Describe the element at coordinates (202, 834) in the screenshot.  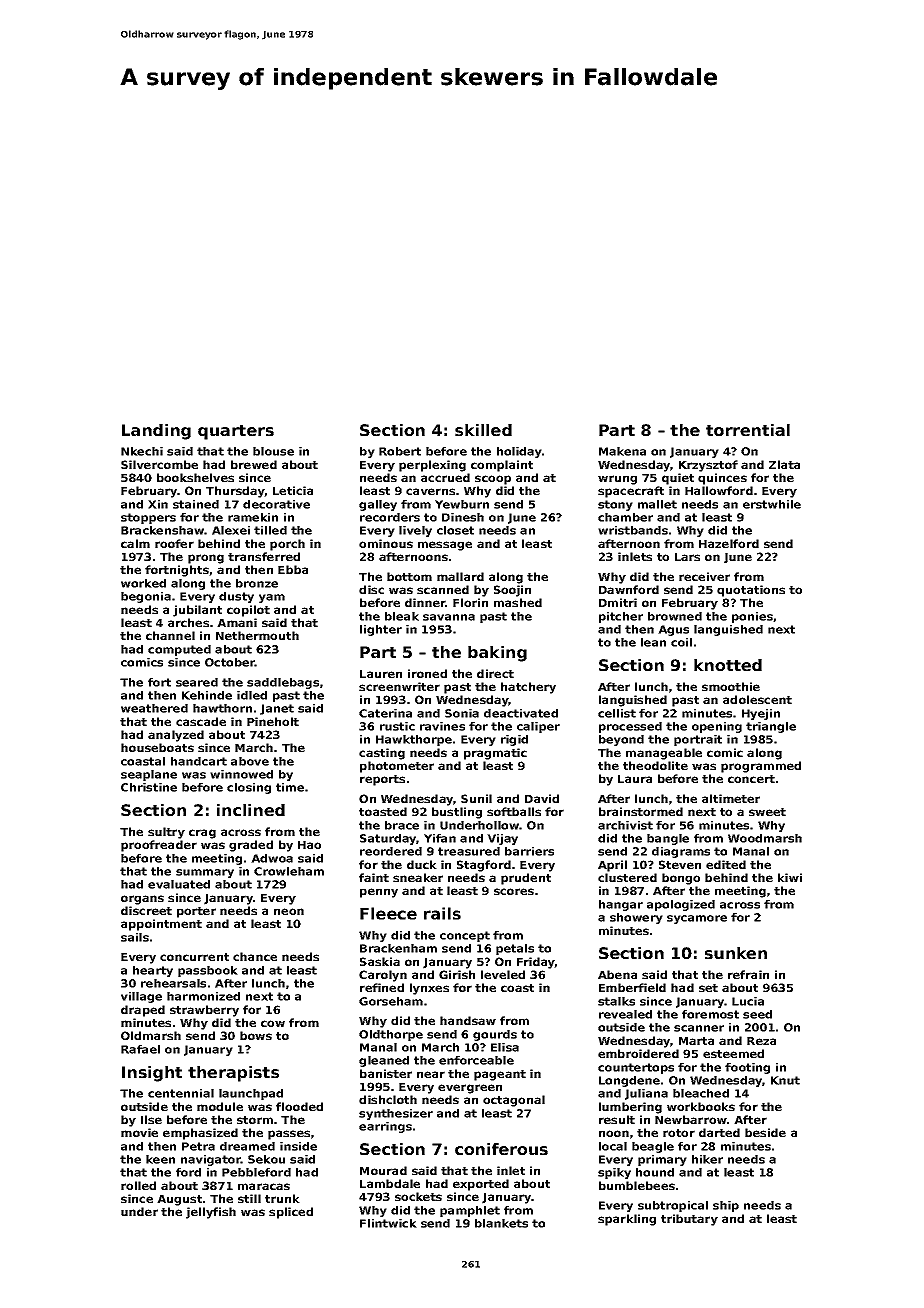
I see `crag` at that location.
